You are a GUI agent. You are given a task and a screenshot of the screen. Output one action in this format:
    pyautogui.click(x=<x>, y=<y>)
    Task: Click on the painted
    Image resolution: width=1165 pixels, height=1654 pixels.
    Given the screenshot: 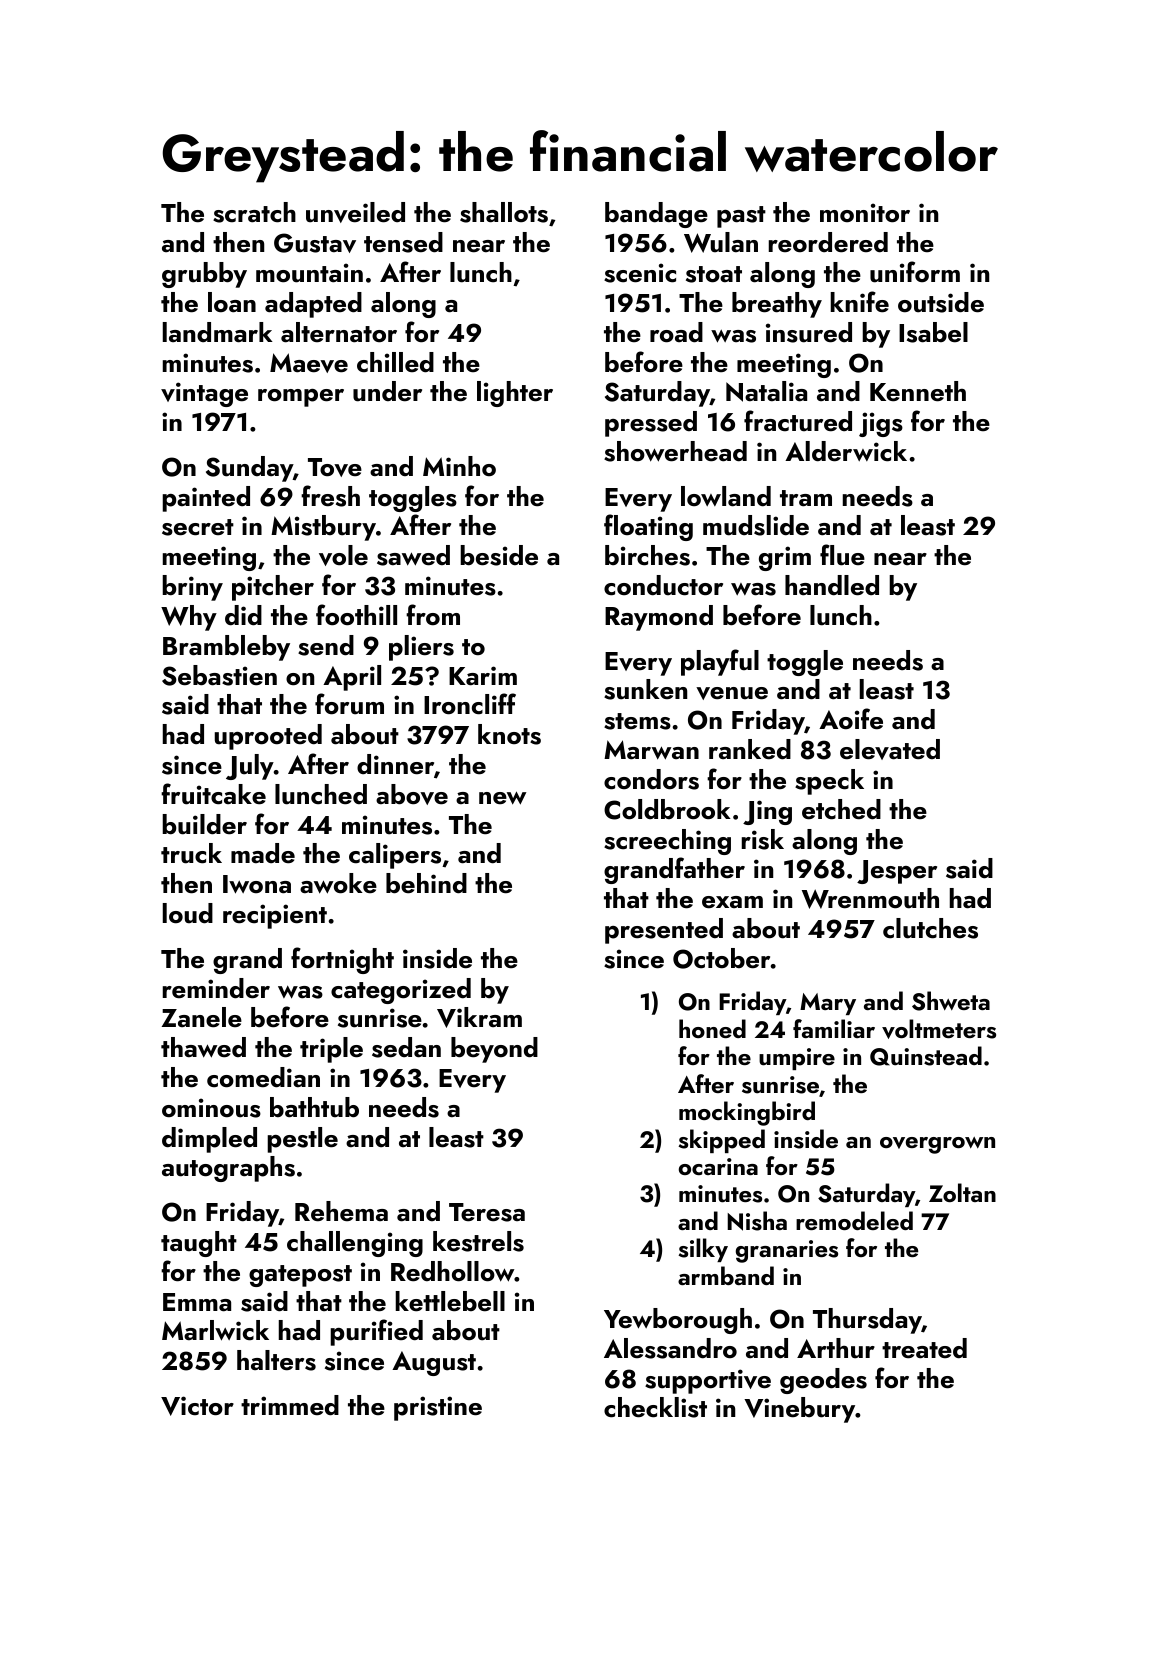 What is the action you would take?
    pyautogui.click(x=206, y=499)
